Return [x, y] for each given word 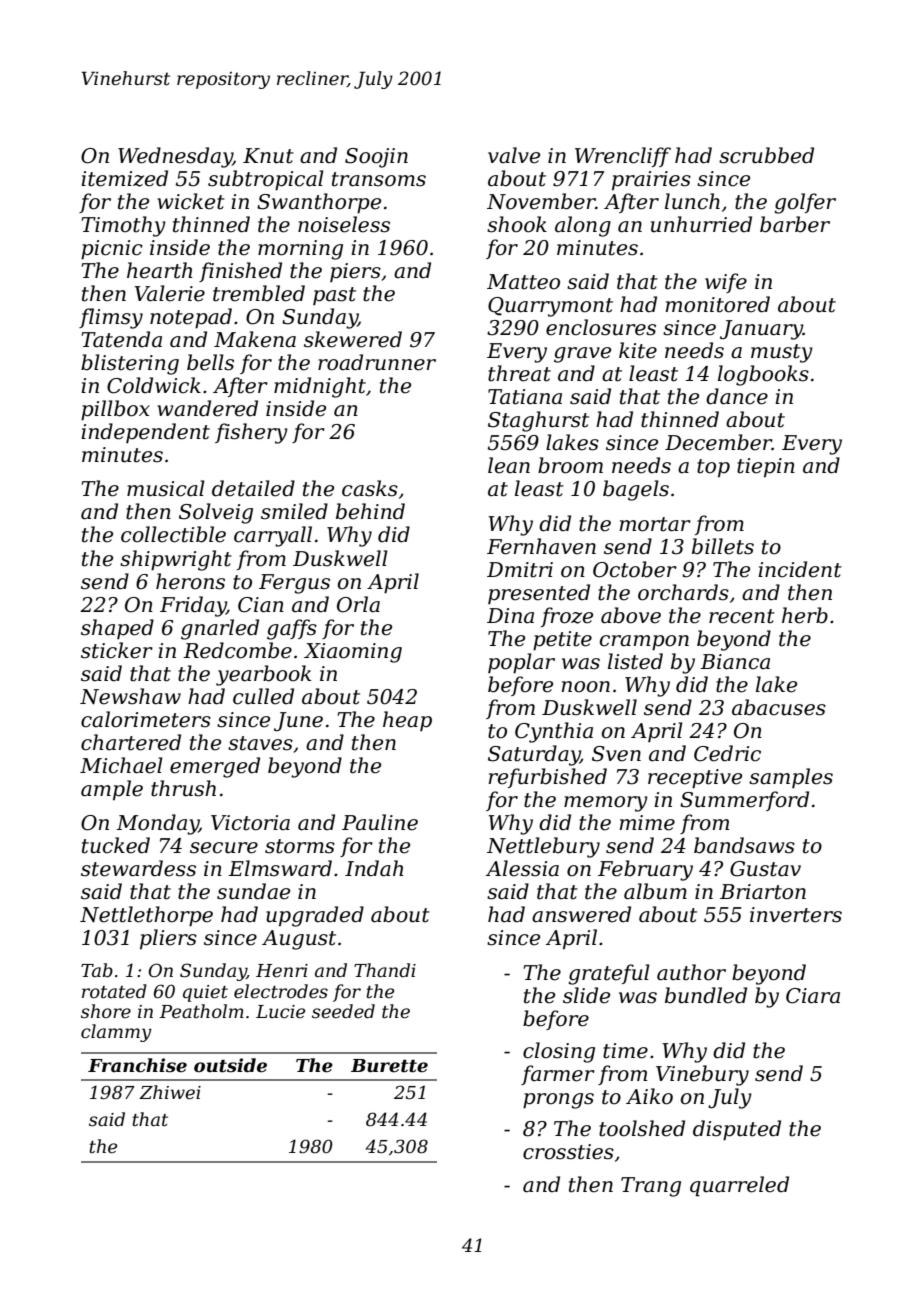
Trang [651, 1187]
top [713, 468]
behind [370, 511]
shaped [117, 629]
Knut [268, 156]
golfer [805, 203]
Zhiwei [170, 1092]
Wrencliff [623, 157]
